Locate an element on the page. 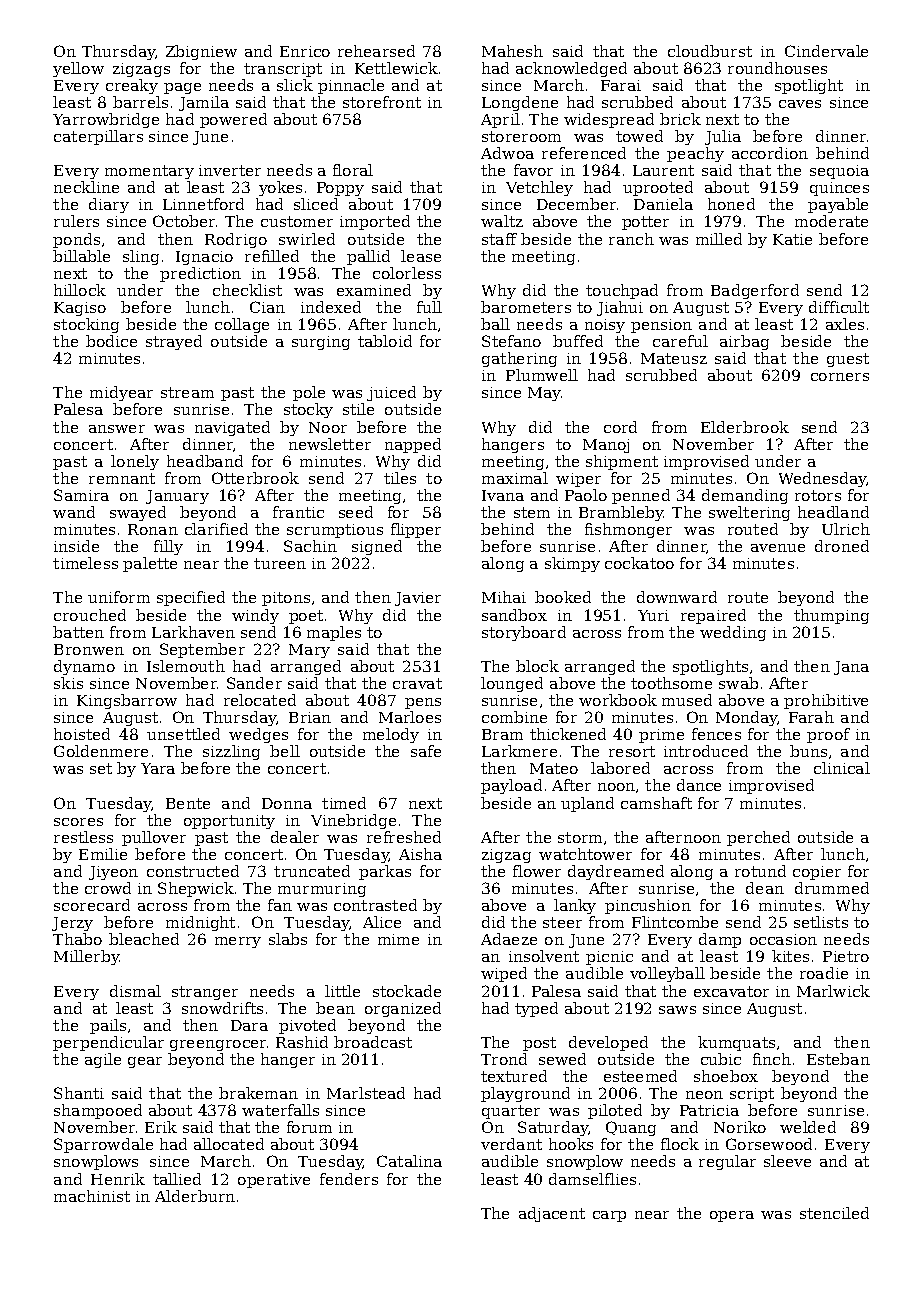 The width and height of the image is (924, 1308). stenciled is located at coordinates (834, 1213).
